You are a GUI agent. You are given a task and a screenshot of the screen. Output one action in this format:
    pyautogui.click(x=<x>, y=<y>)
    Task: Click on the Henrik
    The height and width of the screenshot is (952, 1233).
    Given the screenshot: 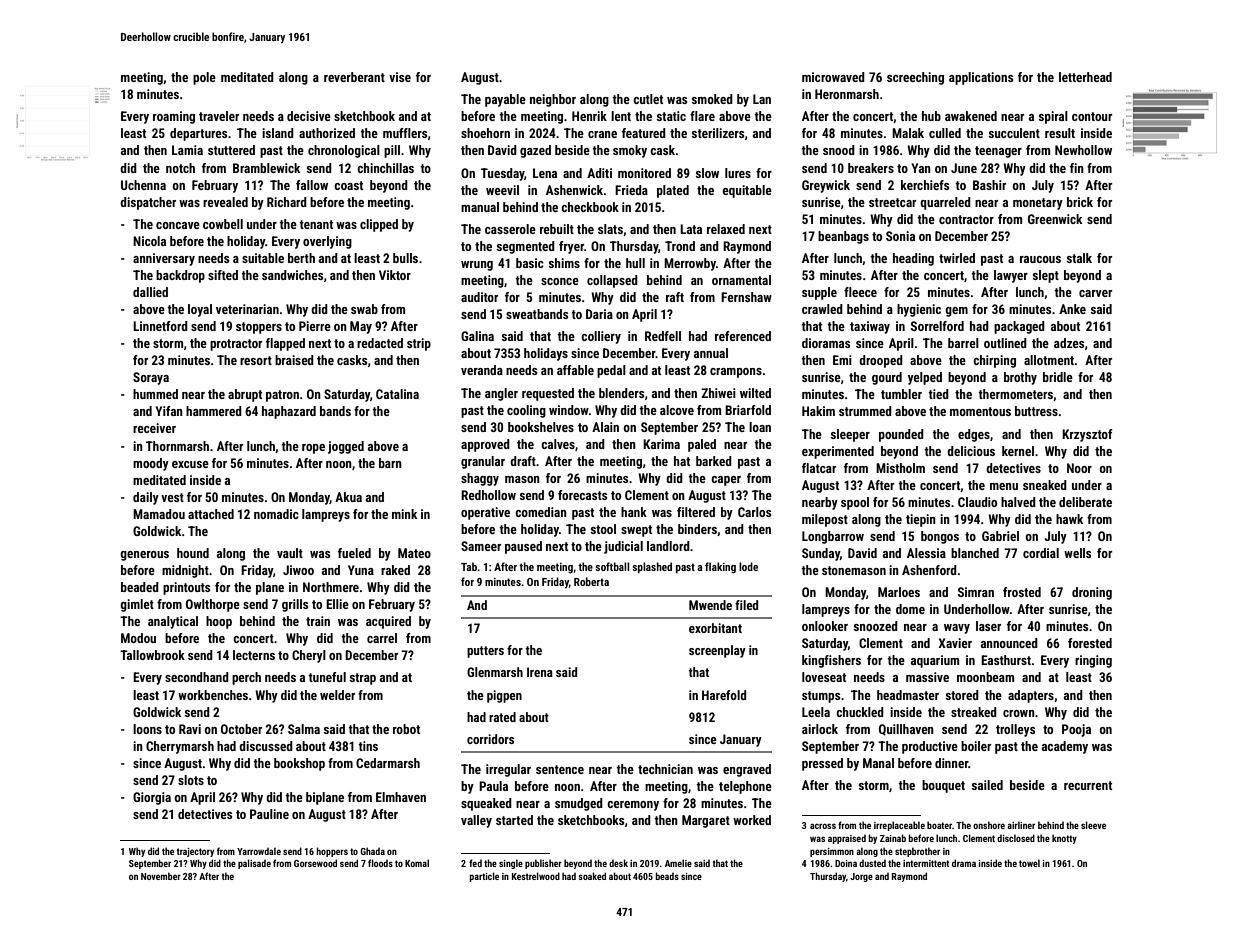 What is the action you would take?
    pyautogui.click(x=589, y=116)
